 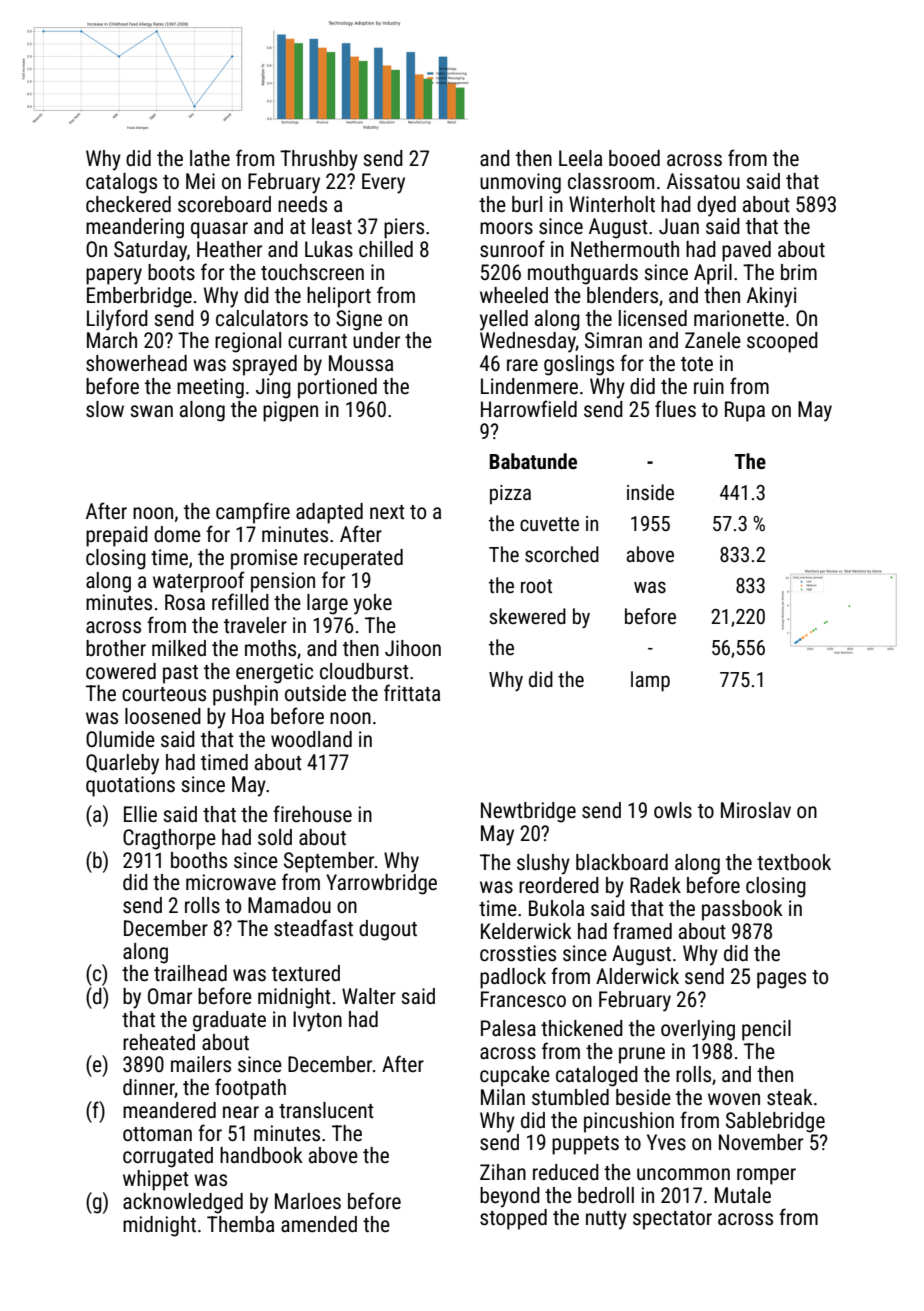 I want to click on currant, so click(x=317, y=341).
